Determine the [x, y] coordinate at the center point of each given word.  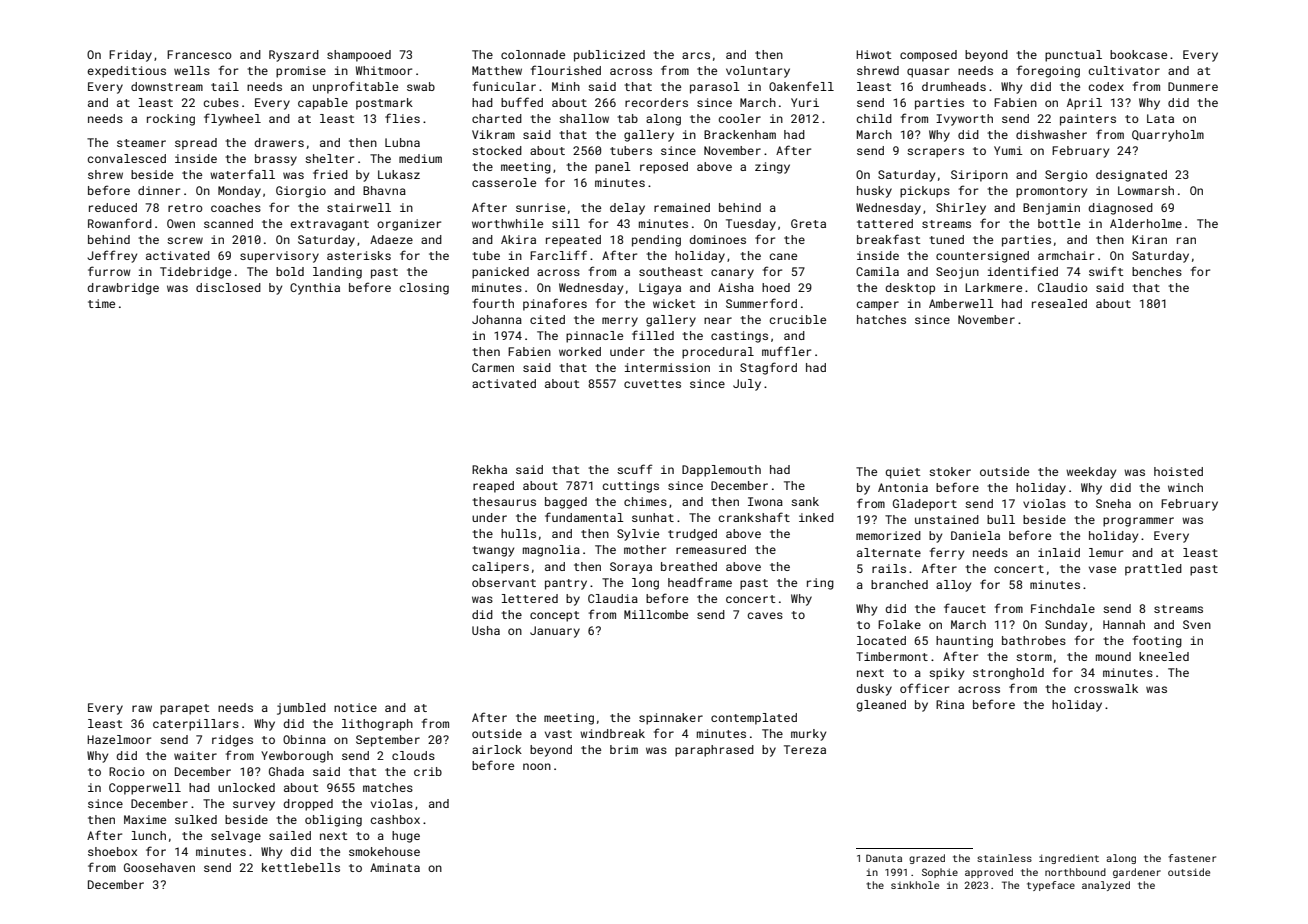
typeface [1051, 886]
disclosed [228, 287]
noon [537, 766]
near [718, 320]
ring [820, 584]
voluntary [758, 72]
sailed [290, 835]
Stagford [768, 368]
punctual [1073, 56]
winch [1185, 487]
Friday [130, 56]
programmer [1138, 522]
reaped [493, 487]
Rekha [489, 469]
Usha [486, 630]
